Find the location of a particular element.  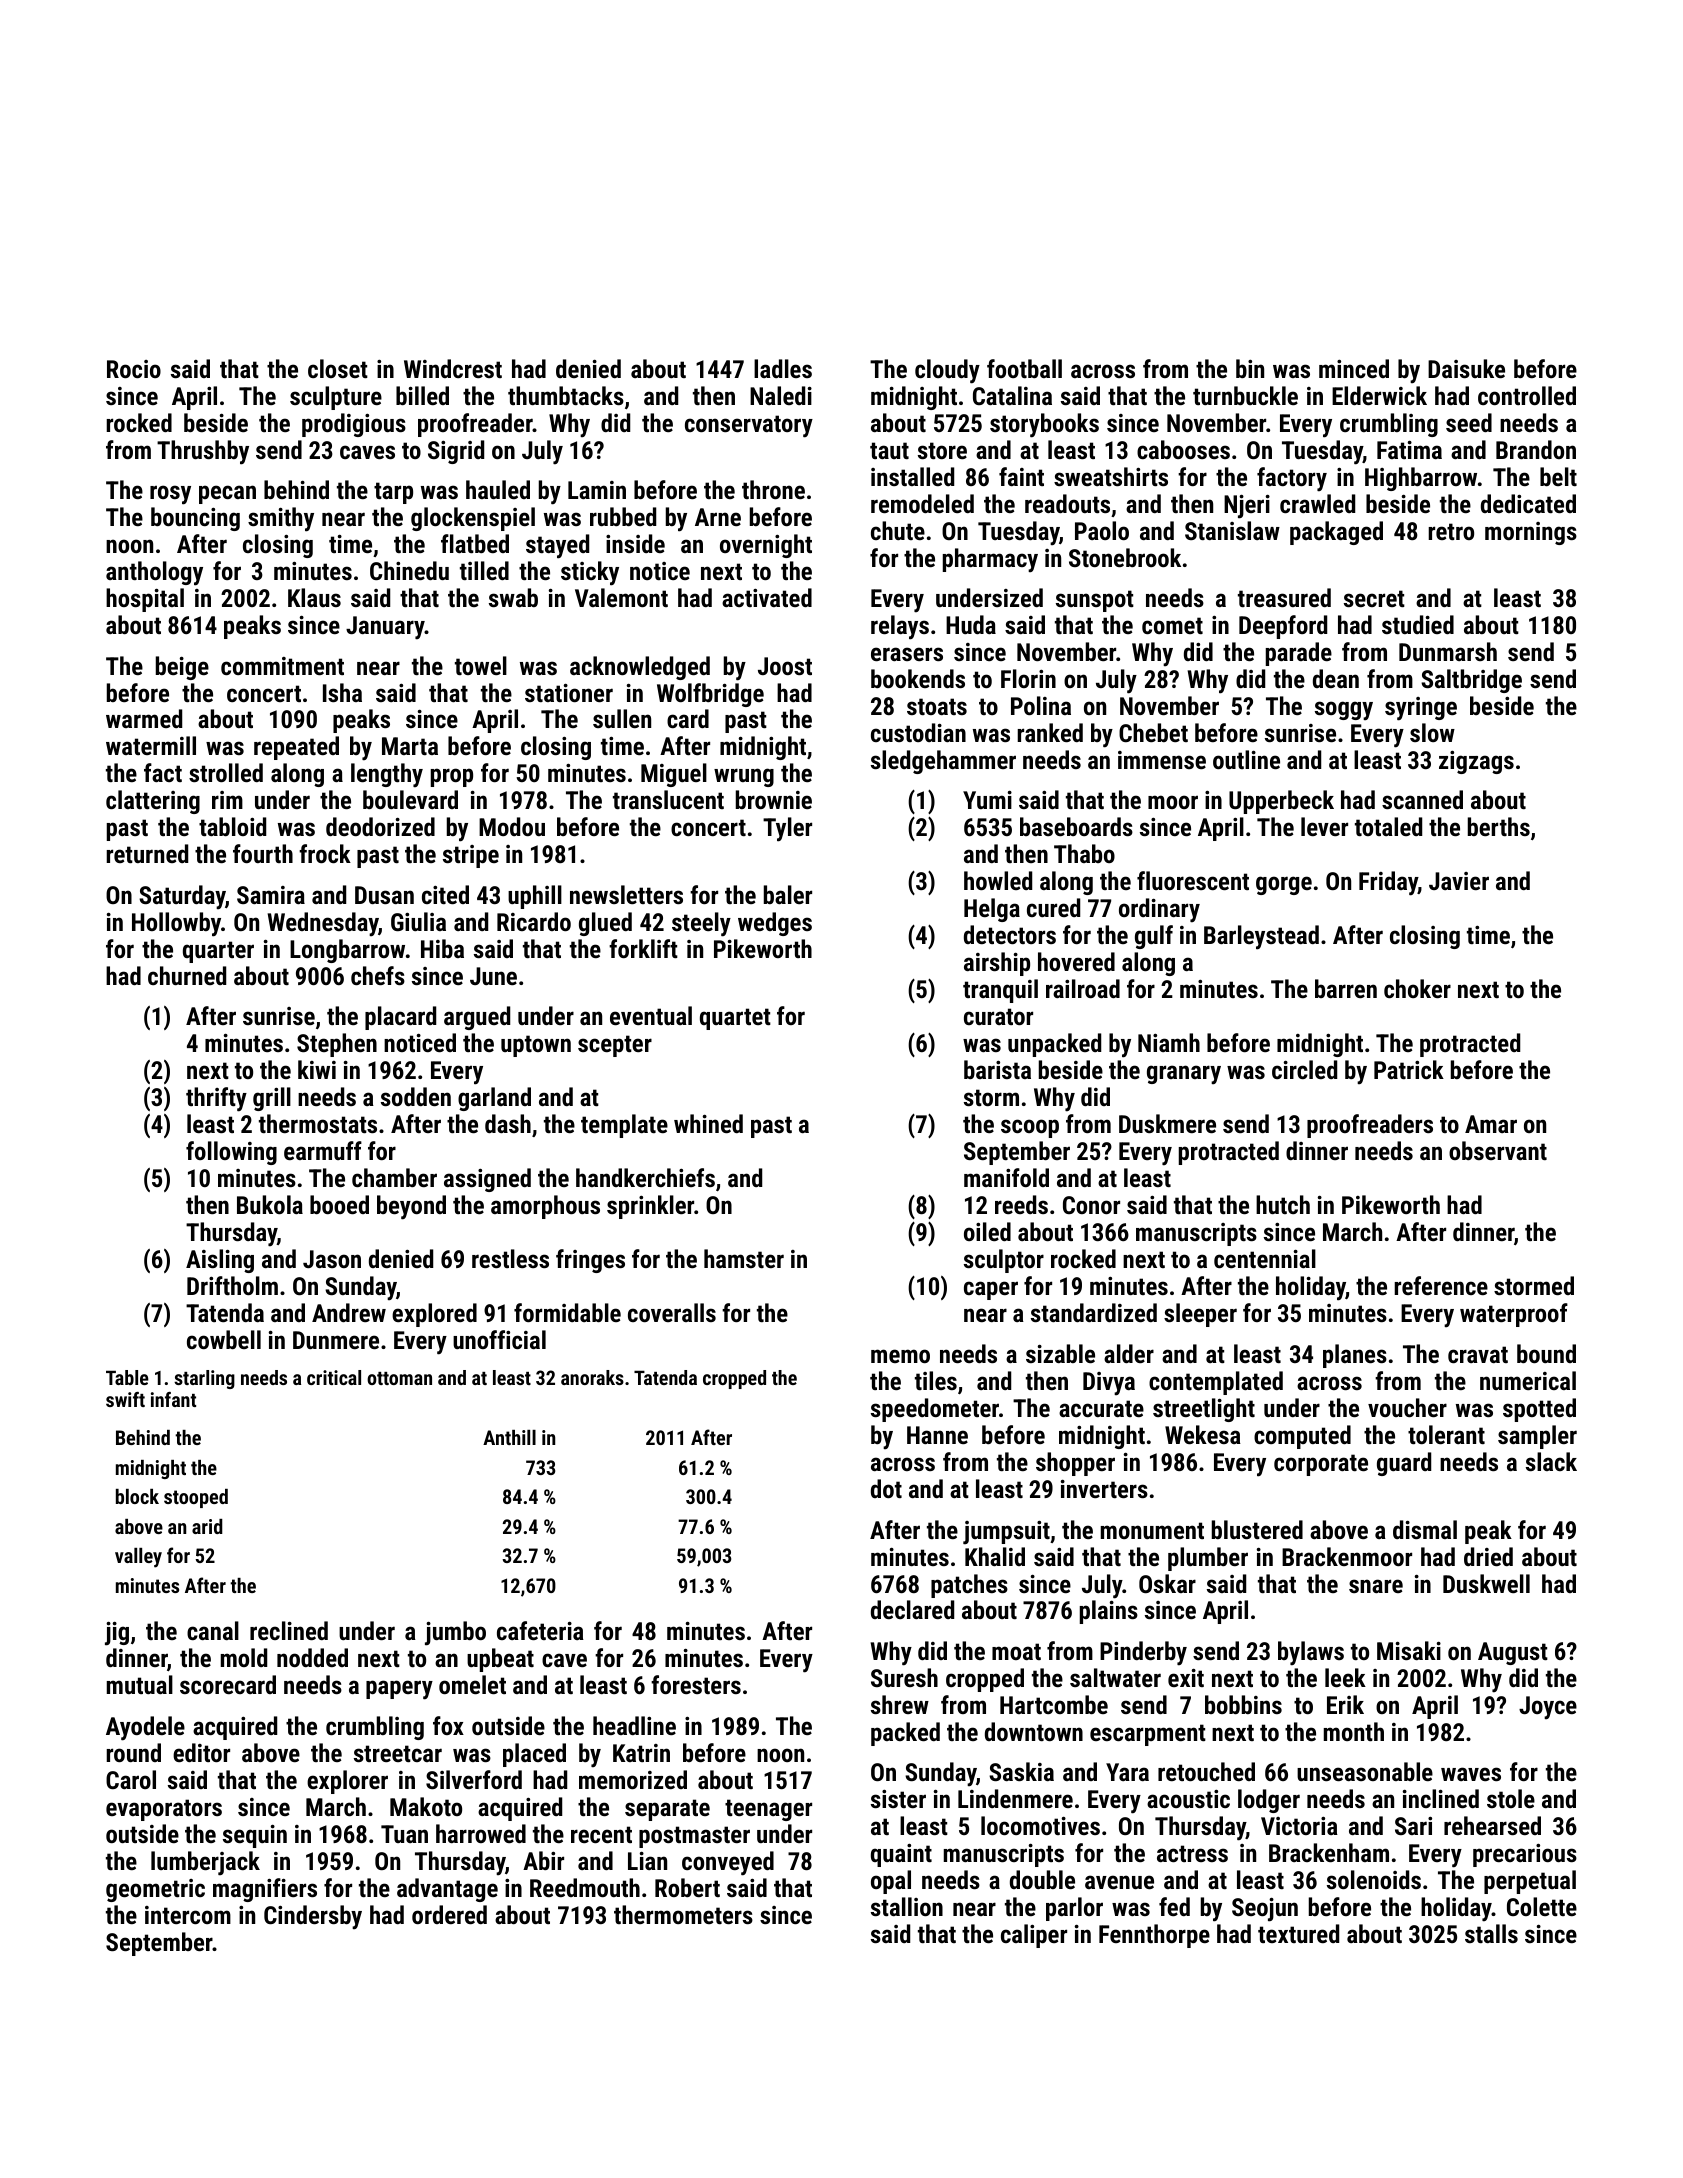

January is located at coordinates (385, 628).
